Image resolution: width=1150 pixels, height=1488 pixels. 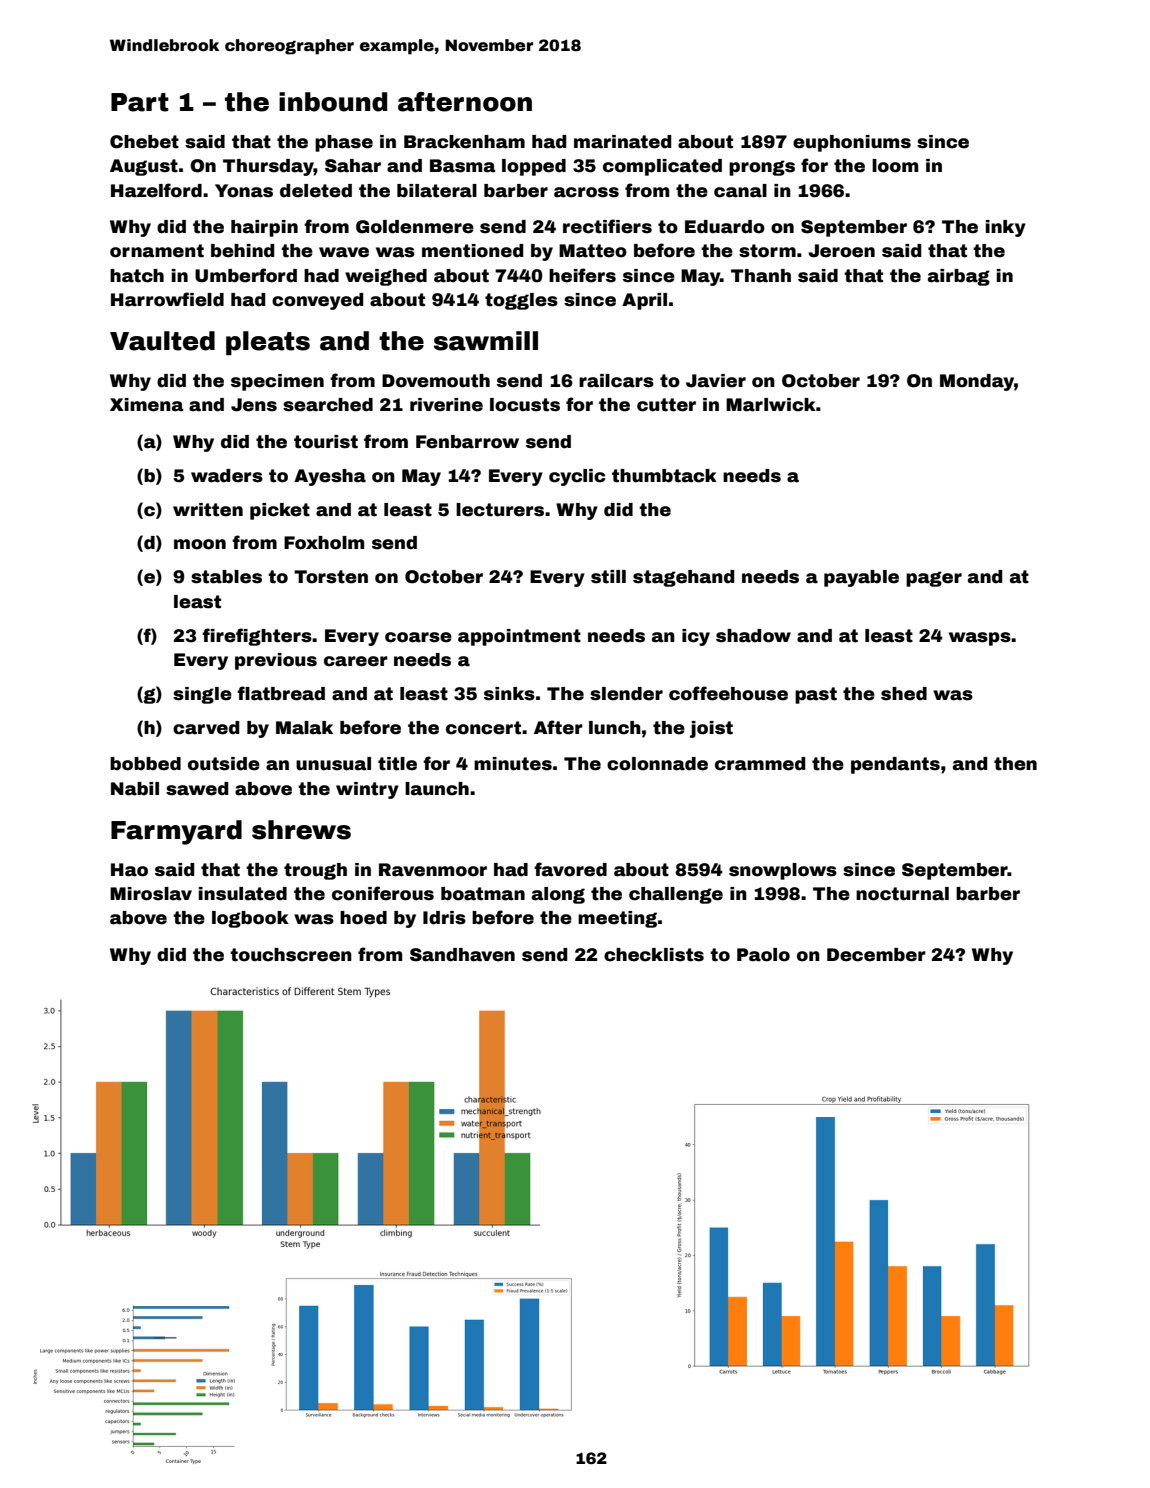 I want to click on minutes, so click(x=513, y=764).
